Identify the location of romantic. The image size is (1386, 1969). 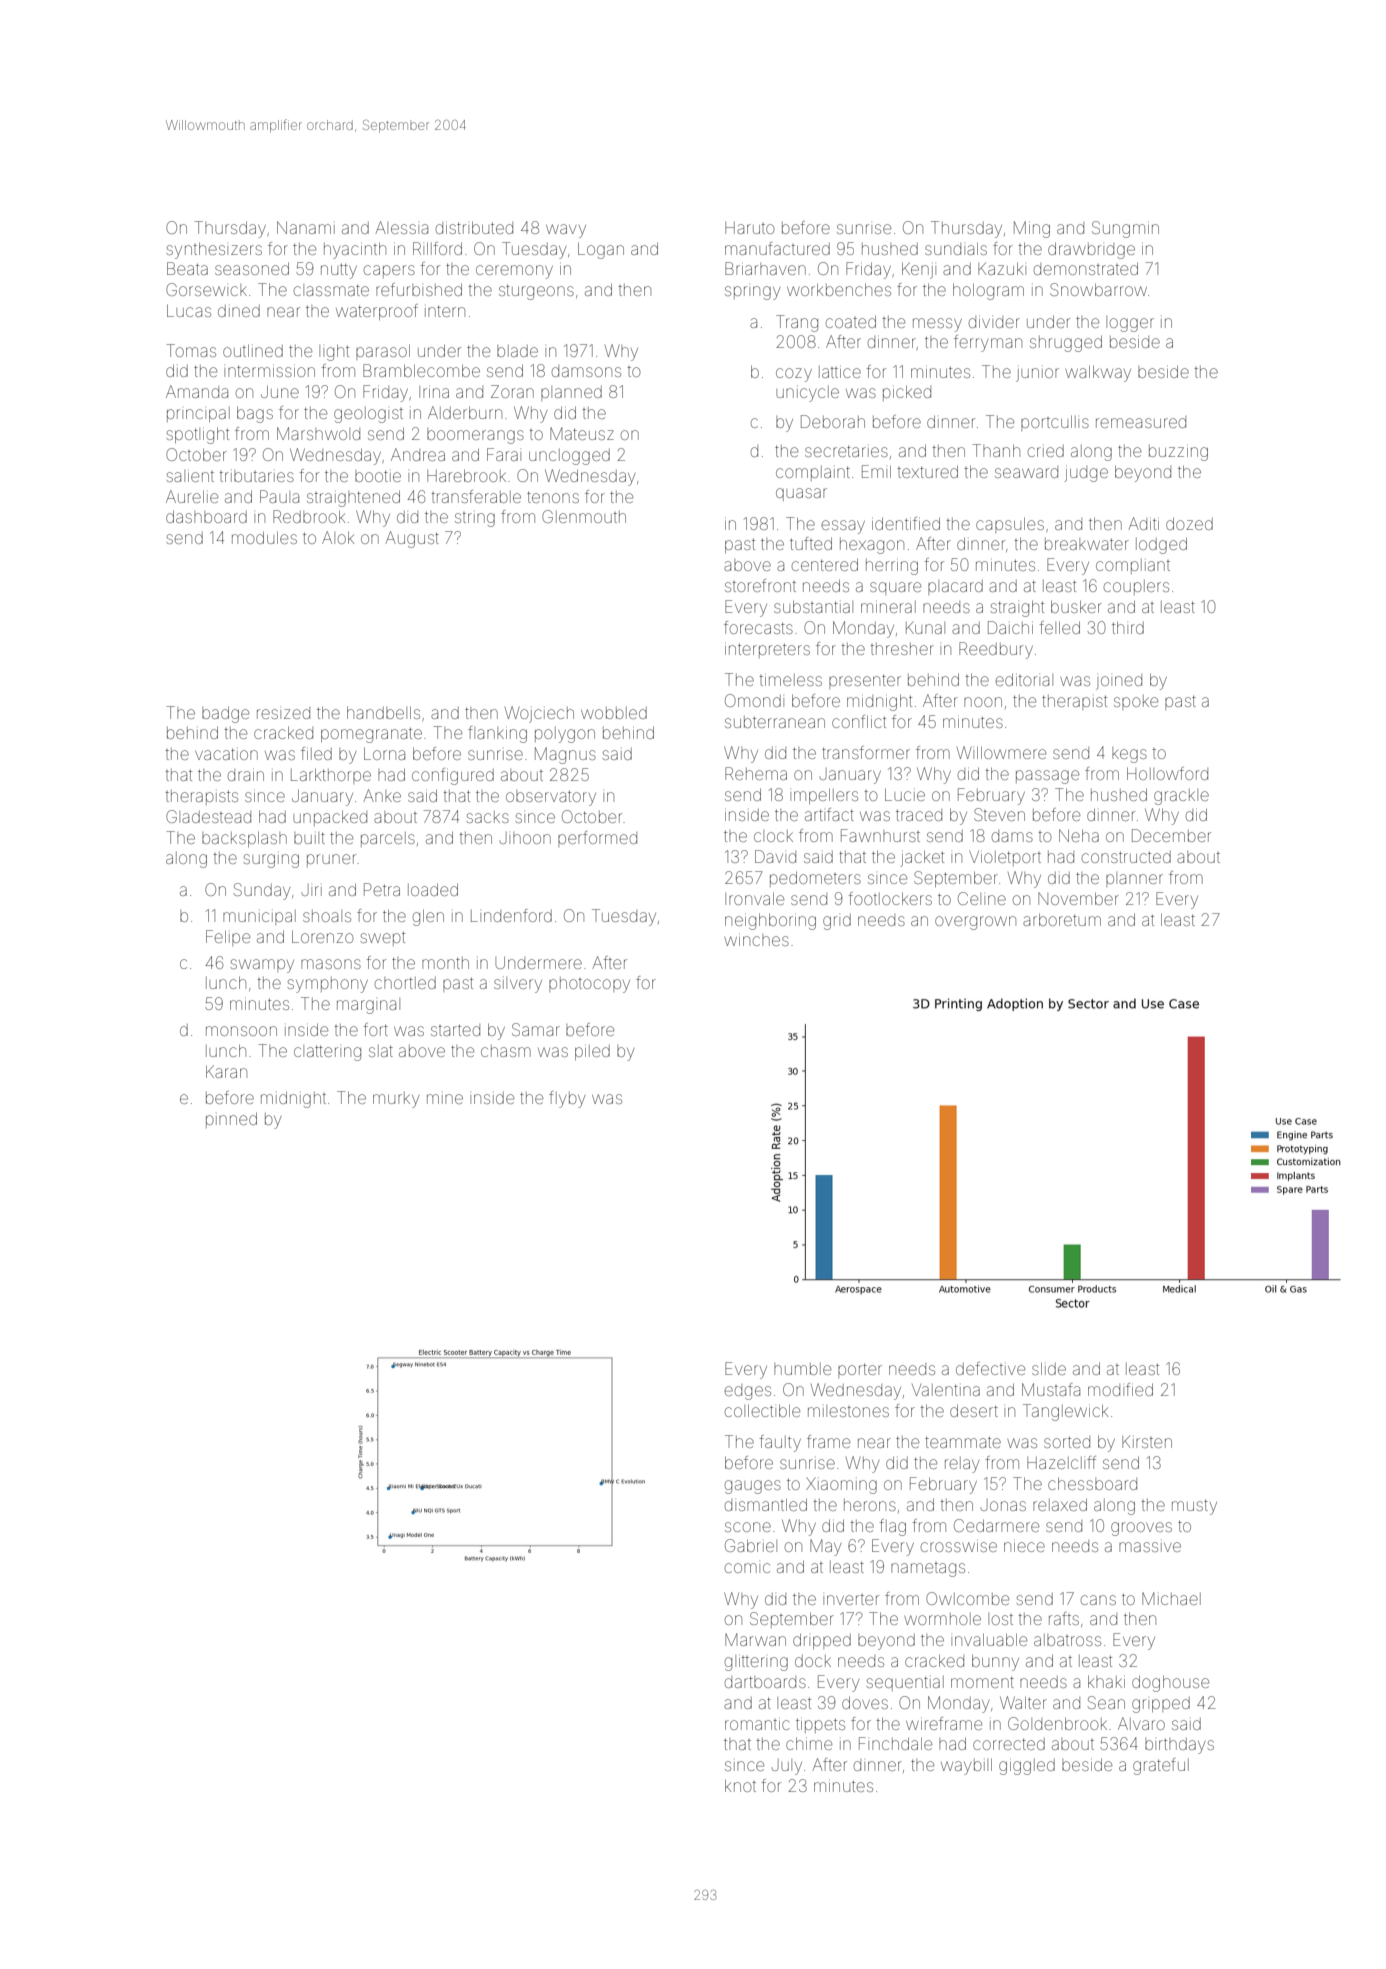
(757, 1725).
